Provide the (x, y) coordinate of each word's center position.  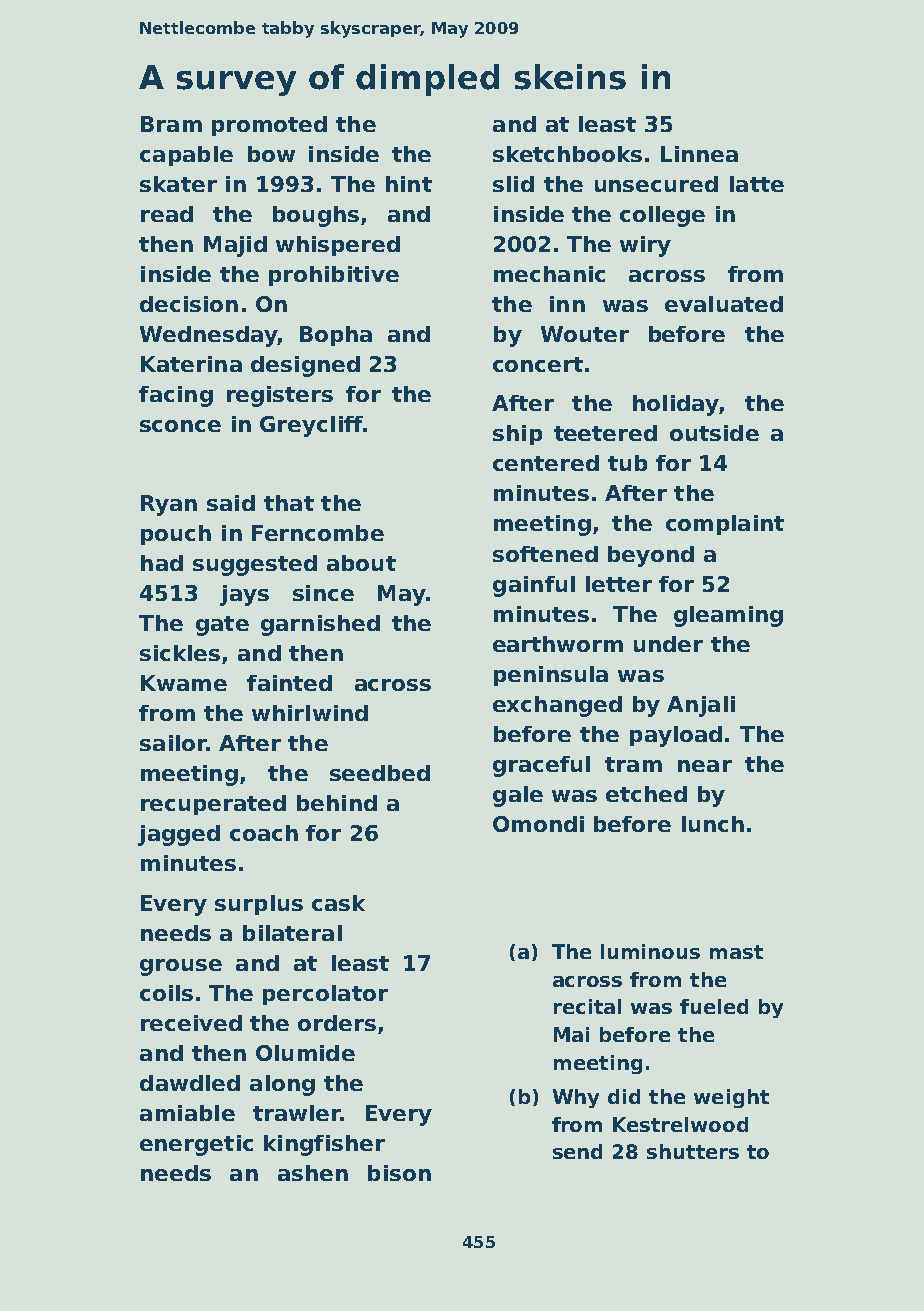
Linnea (699, 154)
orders (337, 1023)
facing (176, 396)
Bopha (336, 336)
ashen (313, 1173)
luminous (650, 951)
